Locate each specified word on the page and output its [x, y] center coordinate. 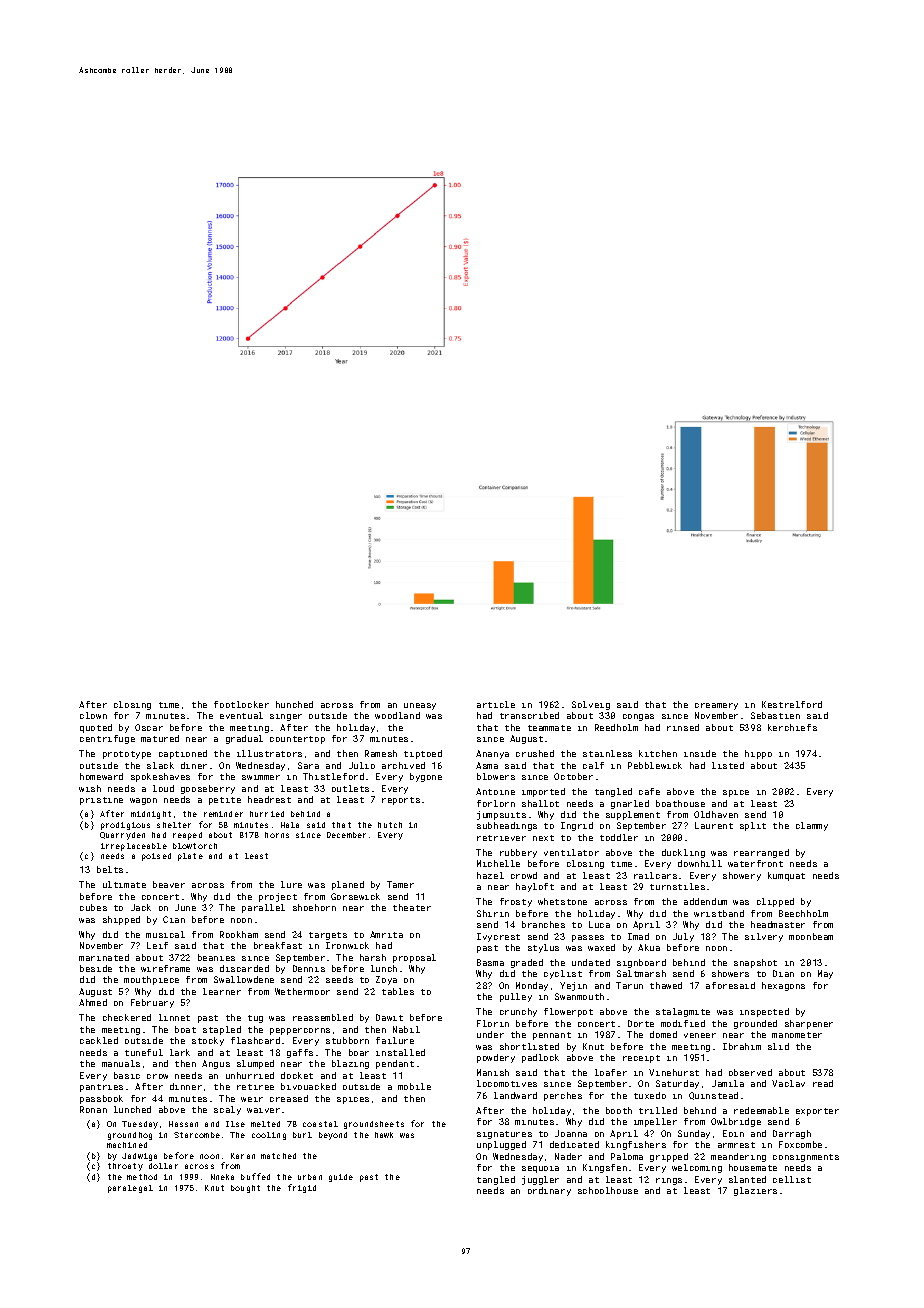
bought [245, 1189]
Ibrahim [742, 1046]
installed [400, 1052]
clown [93, 715]
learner [222, 991]
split [753, 826]
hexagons [783, 986]
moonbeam [811, 936]
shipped [121, 920]
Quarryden [122, 836]
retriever [501, 838]
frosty [516, 902]
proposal [414, 958]
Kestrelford [792, 704]
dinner [186, 1086]
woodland [397, 715]
